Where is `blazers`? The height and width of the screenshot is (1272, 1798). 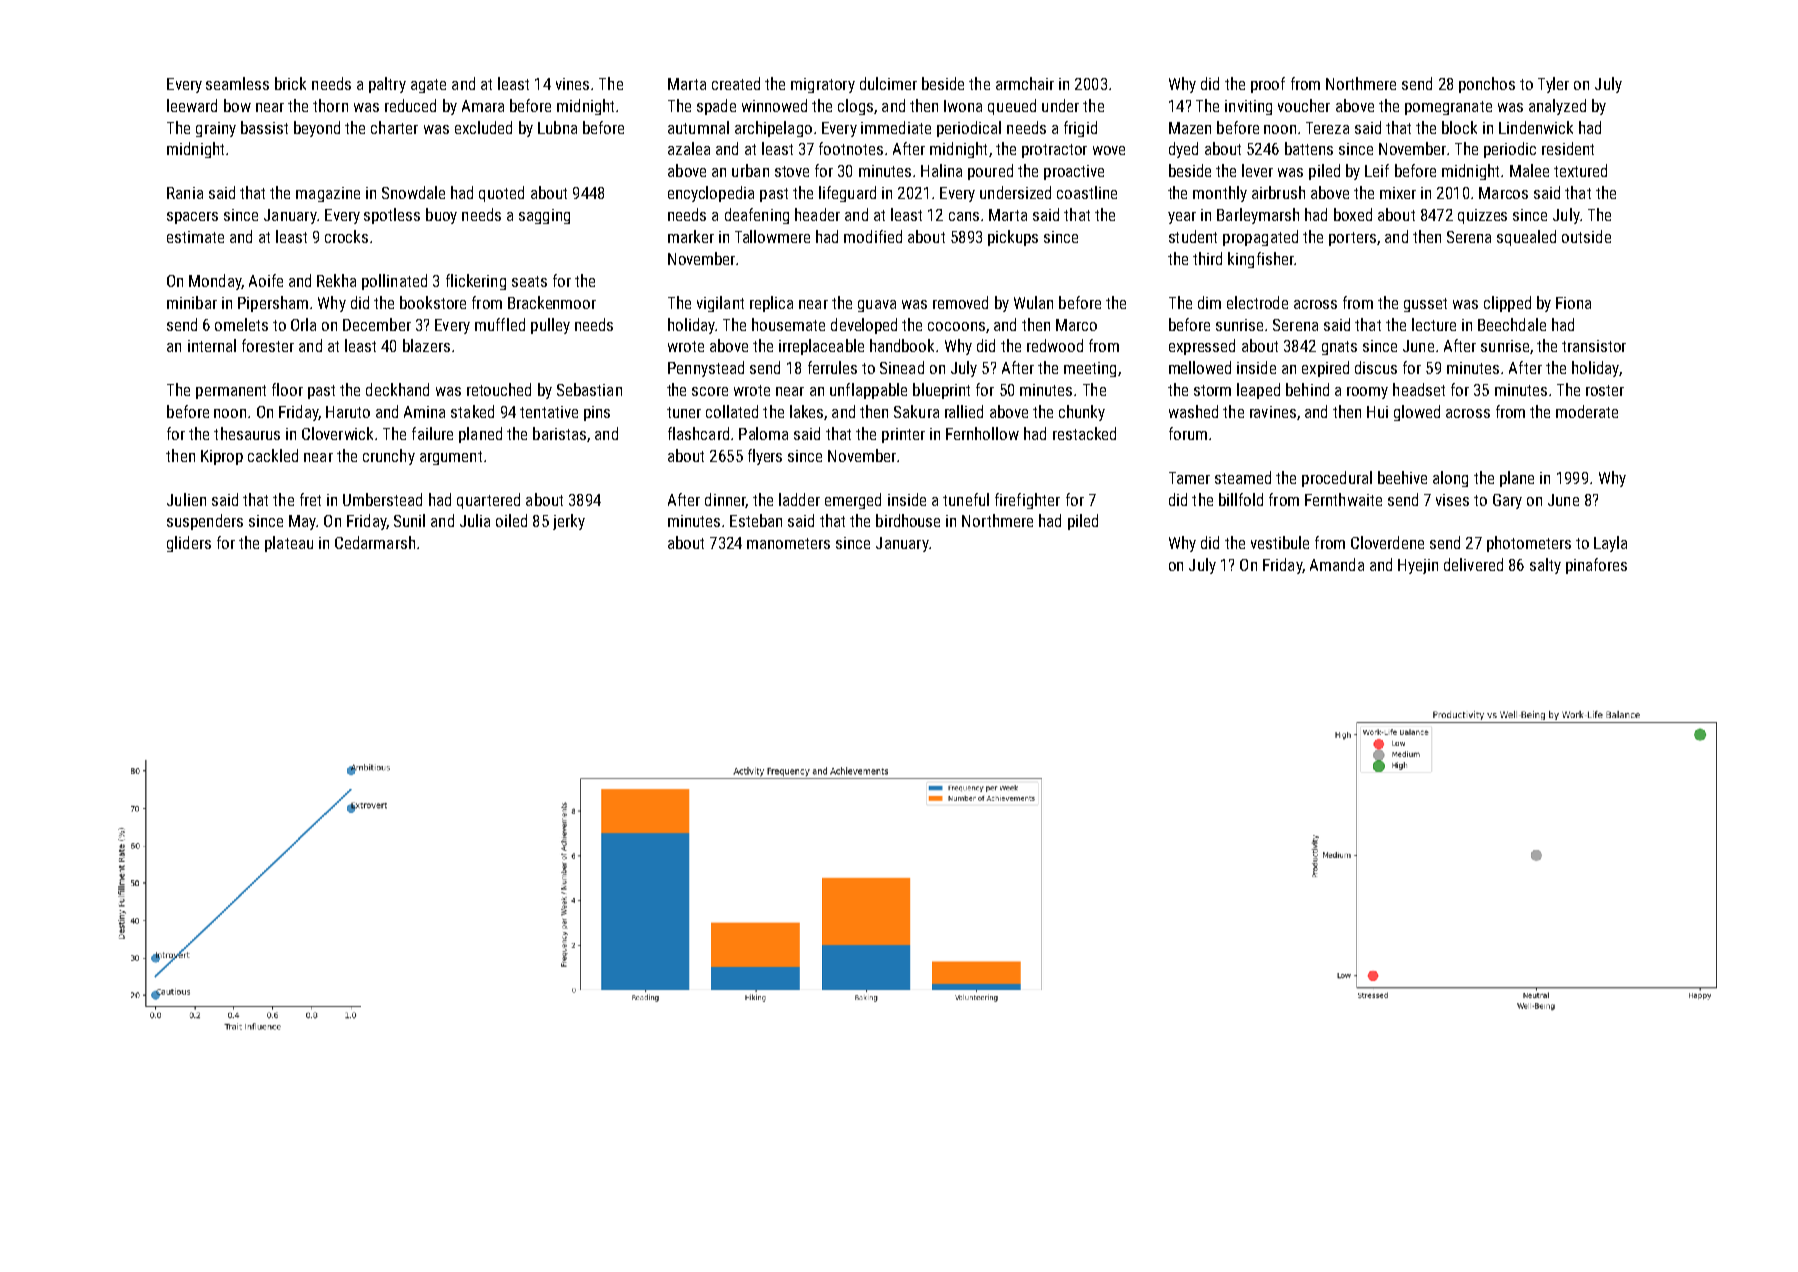 blazers is located at coordinates (426, 345).
